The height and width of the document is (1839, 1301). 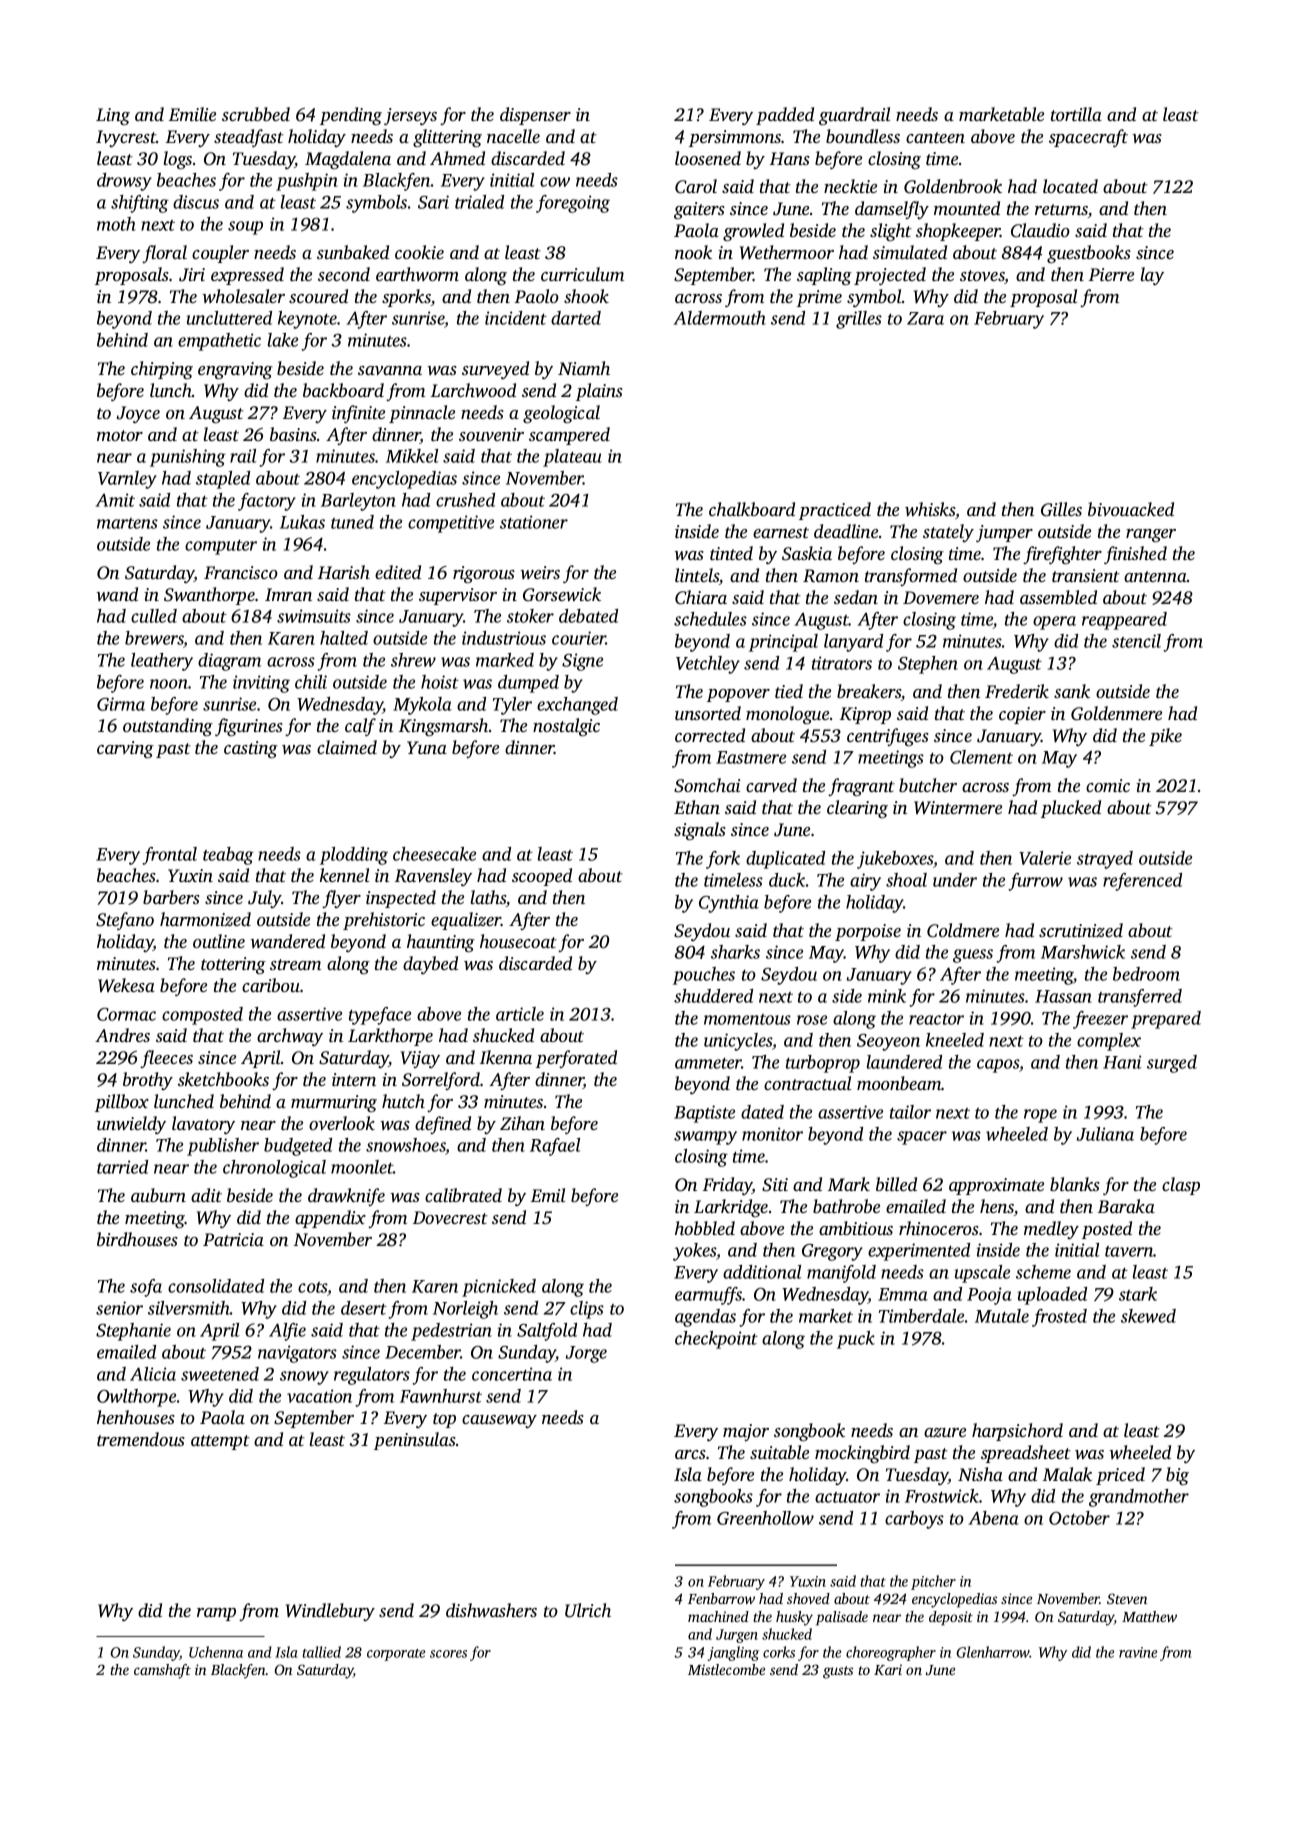 I want to click on claimed, so click(x=347, y=747).
